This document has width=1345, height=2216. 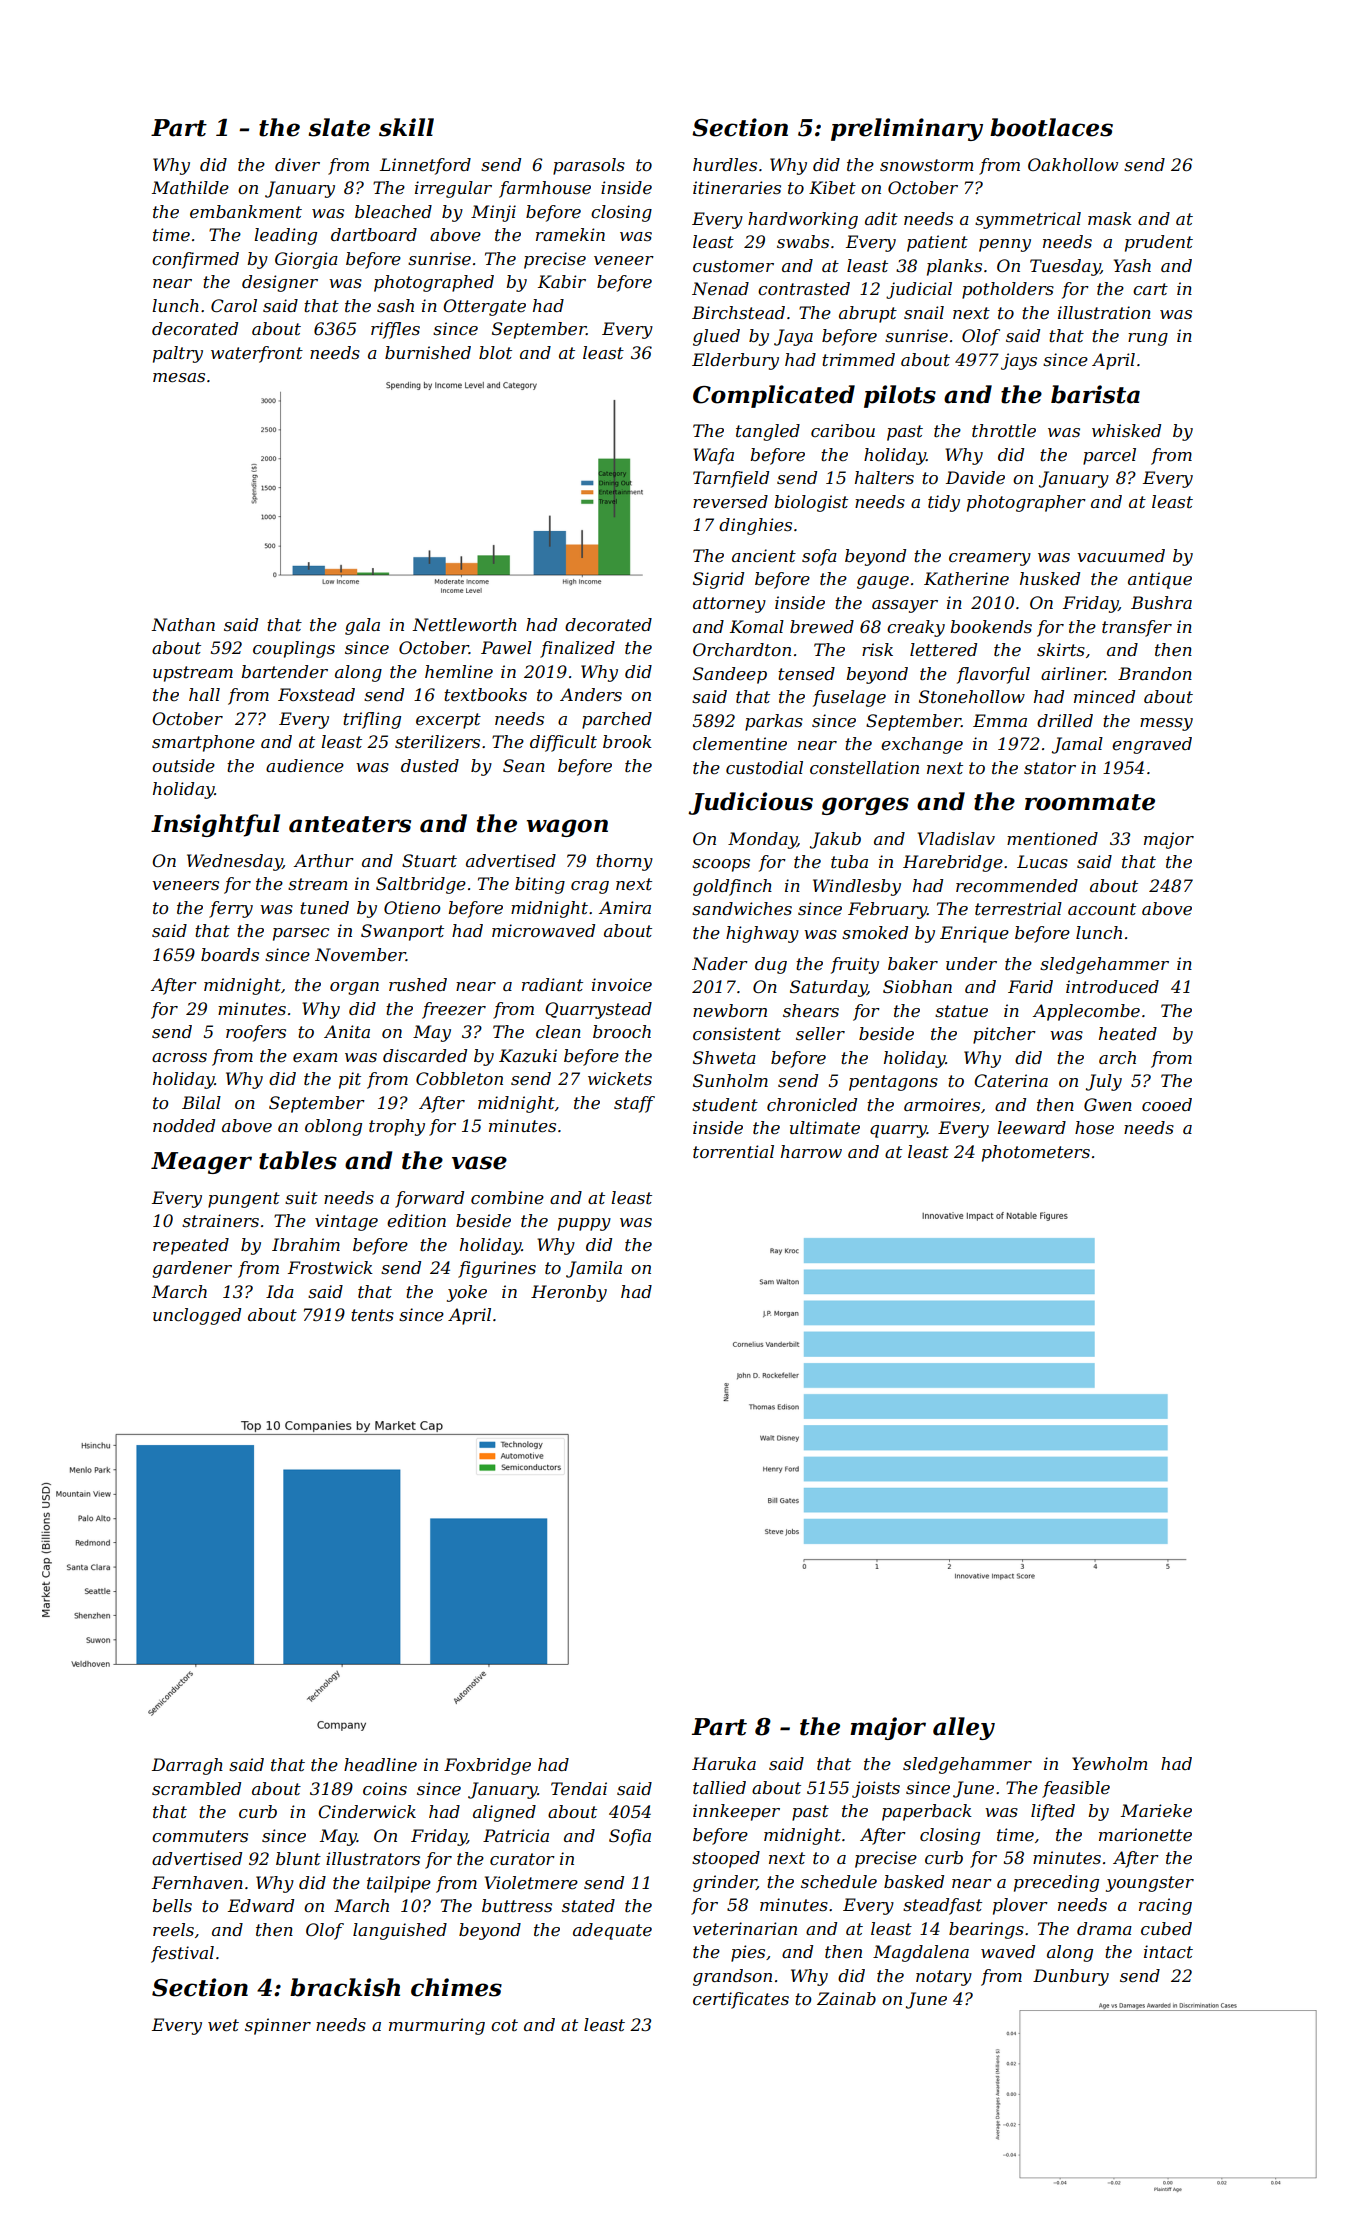 I want to click on photometers, so click(x=1036, y=1153).
